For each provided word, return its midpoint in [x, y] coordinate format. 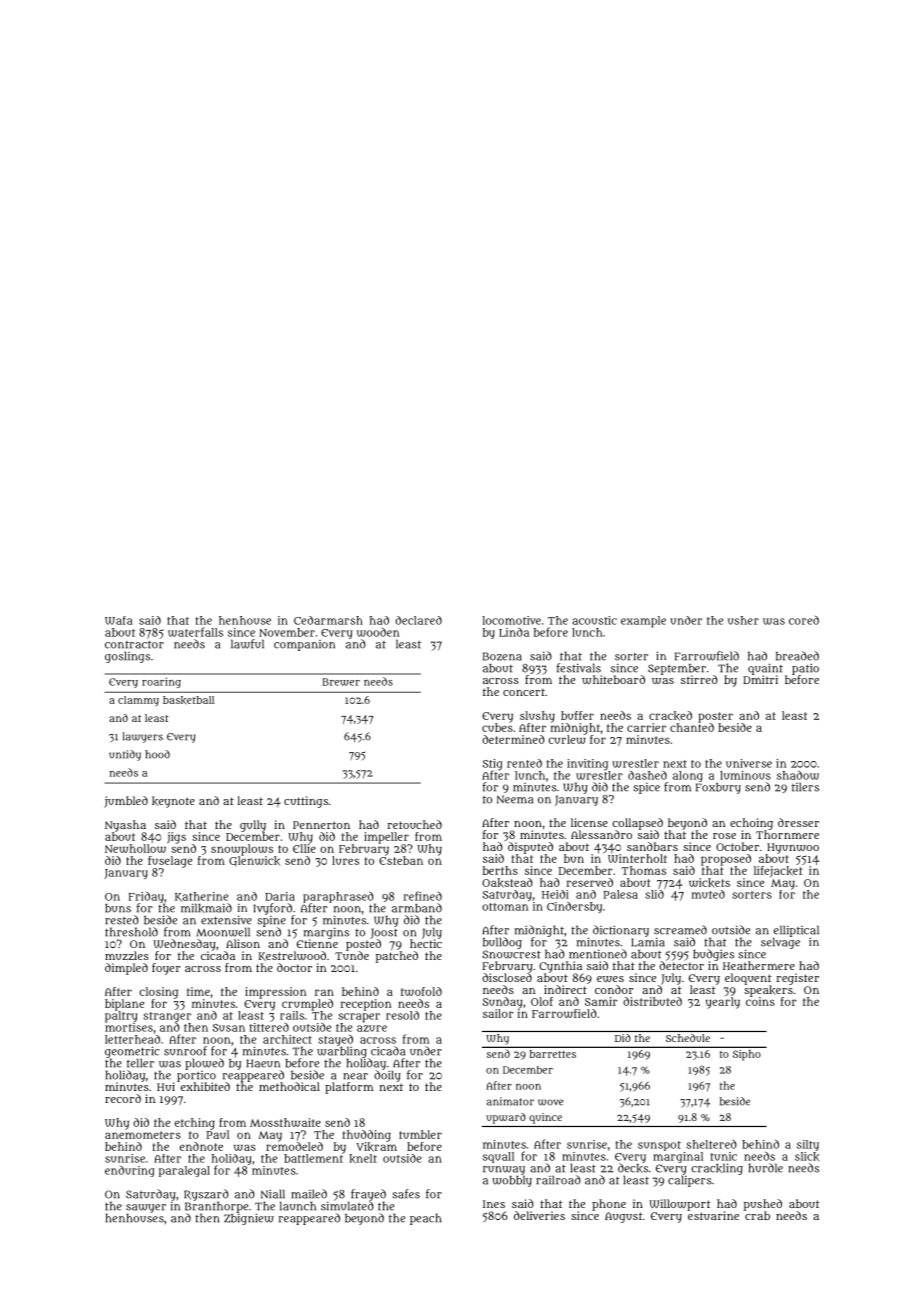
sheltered [711, 1144]
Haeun [263, 1063]
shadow [798, 775]
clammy [138, 701]
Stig [493, 764]
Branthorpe [216, 1207]
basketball [188, 700]
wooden [378, 632]
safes [406, 1194]
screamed [680, 930]
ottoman [505, 907]
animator [510, 1101]
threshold [131, 932]
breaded [797, 656]
